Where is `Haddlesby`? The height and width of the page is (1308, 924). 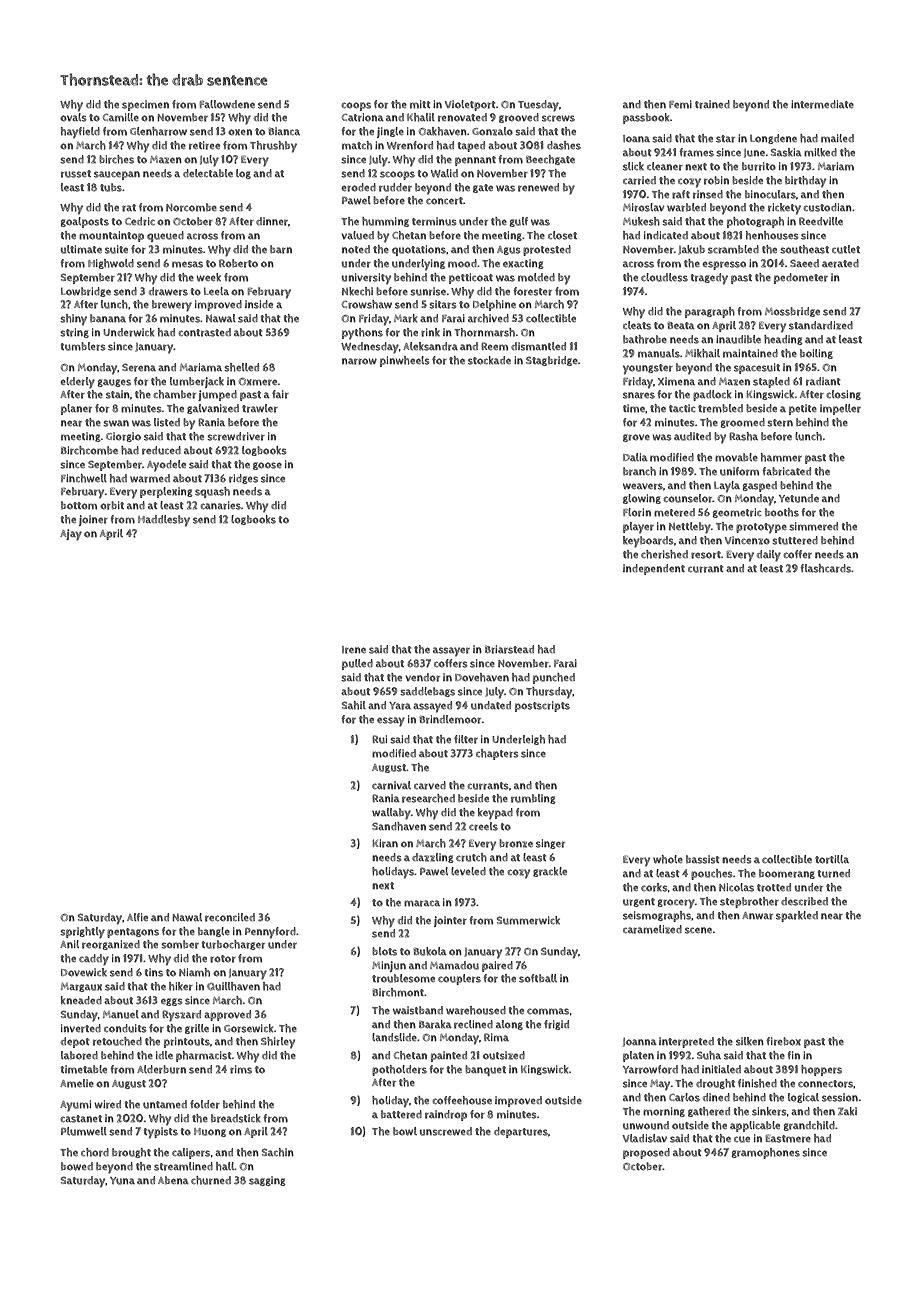
Haddlesby is located at coordinates (164, 521).
